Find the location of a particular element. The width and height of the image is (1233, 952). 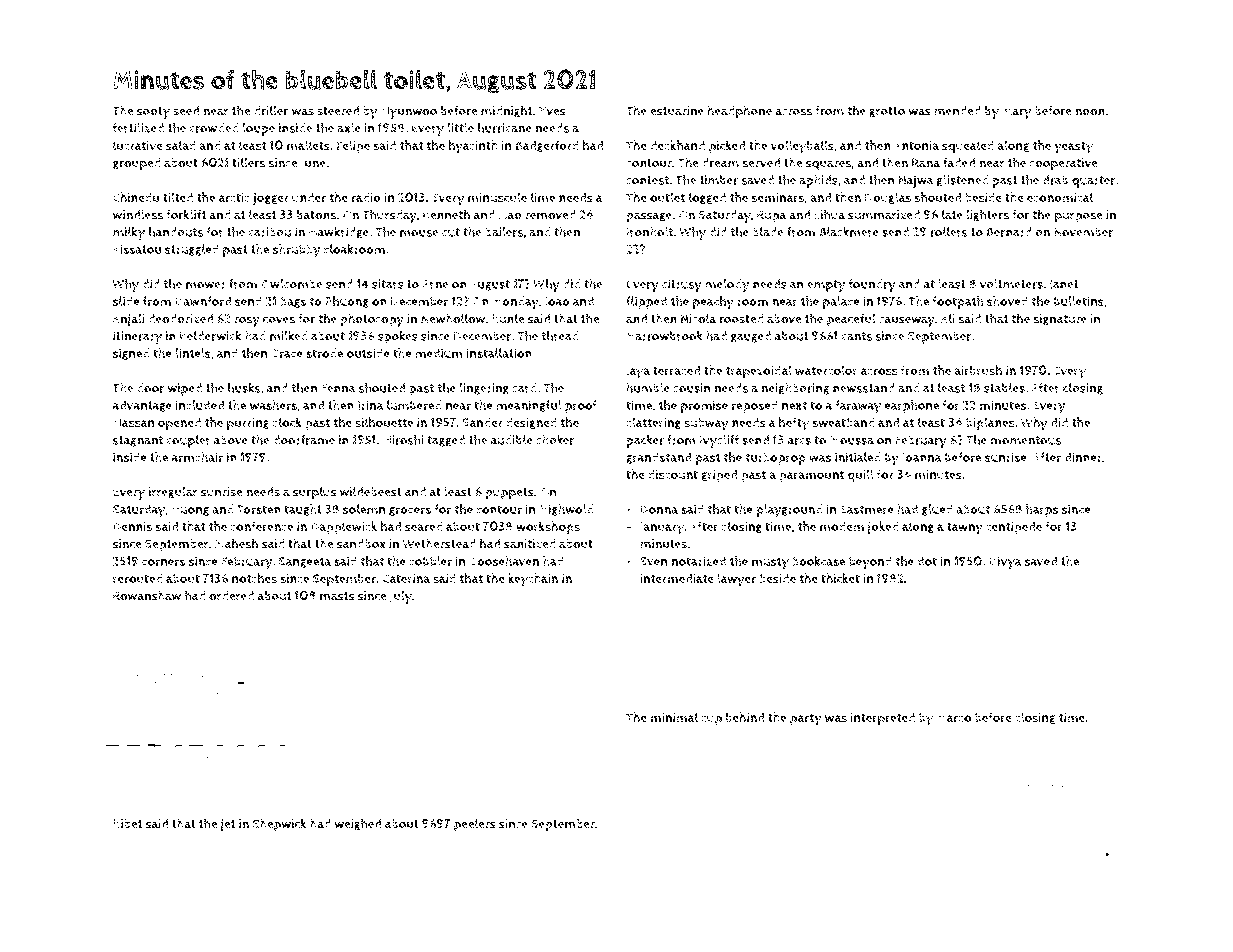

midnight is located at coordinates (506, 111).
